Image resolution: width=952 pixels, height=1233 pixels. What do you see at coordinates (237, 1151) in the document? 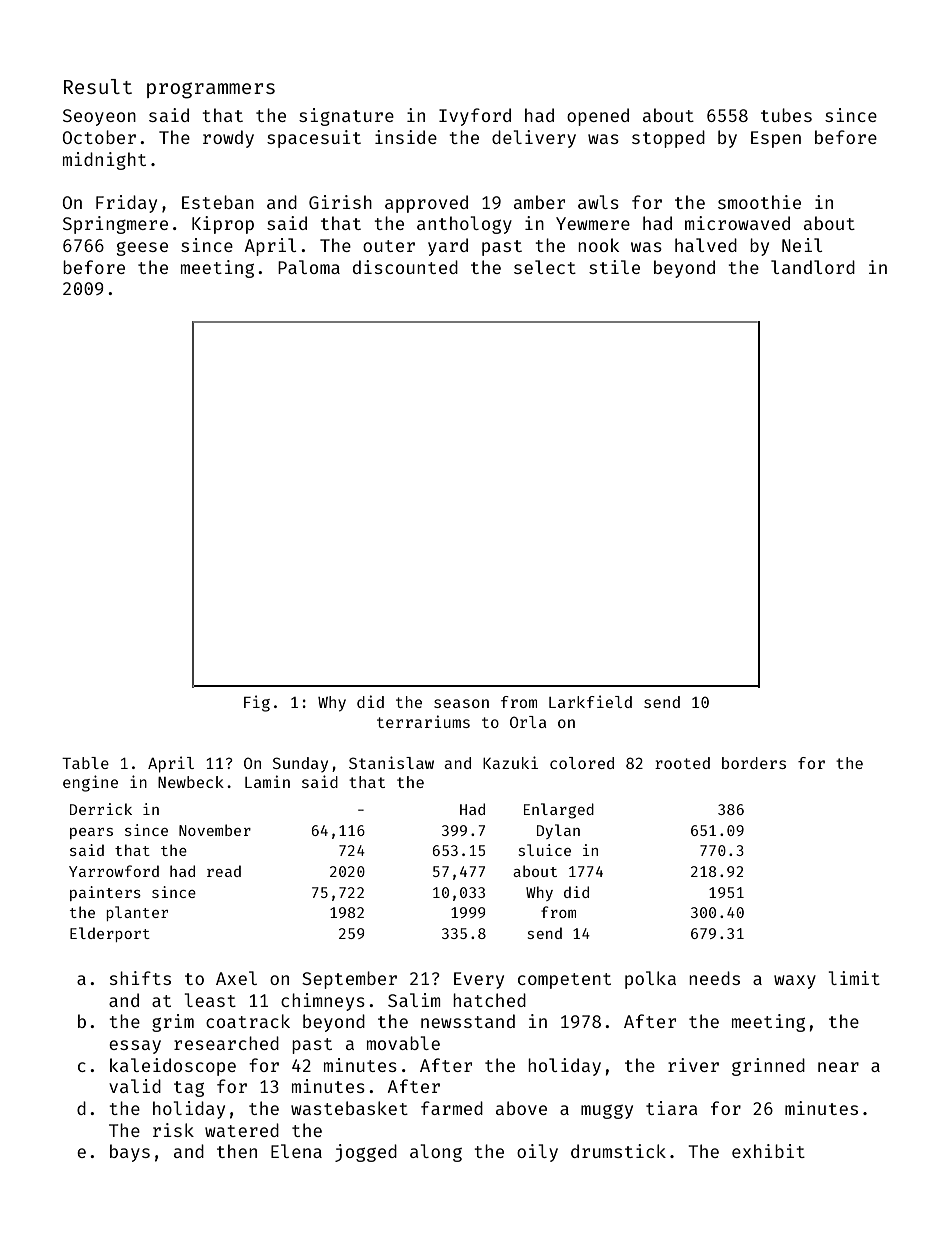
I see `then` at bounding box center [237, 1151].
